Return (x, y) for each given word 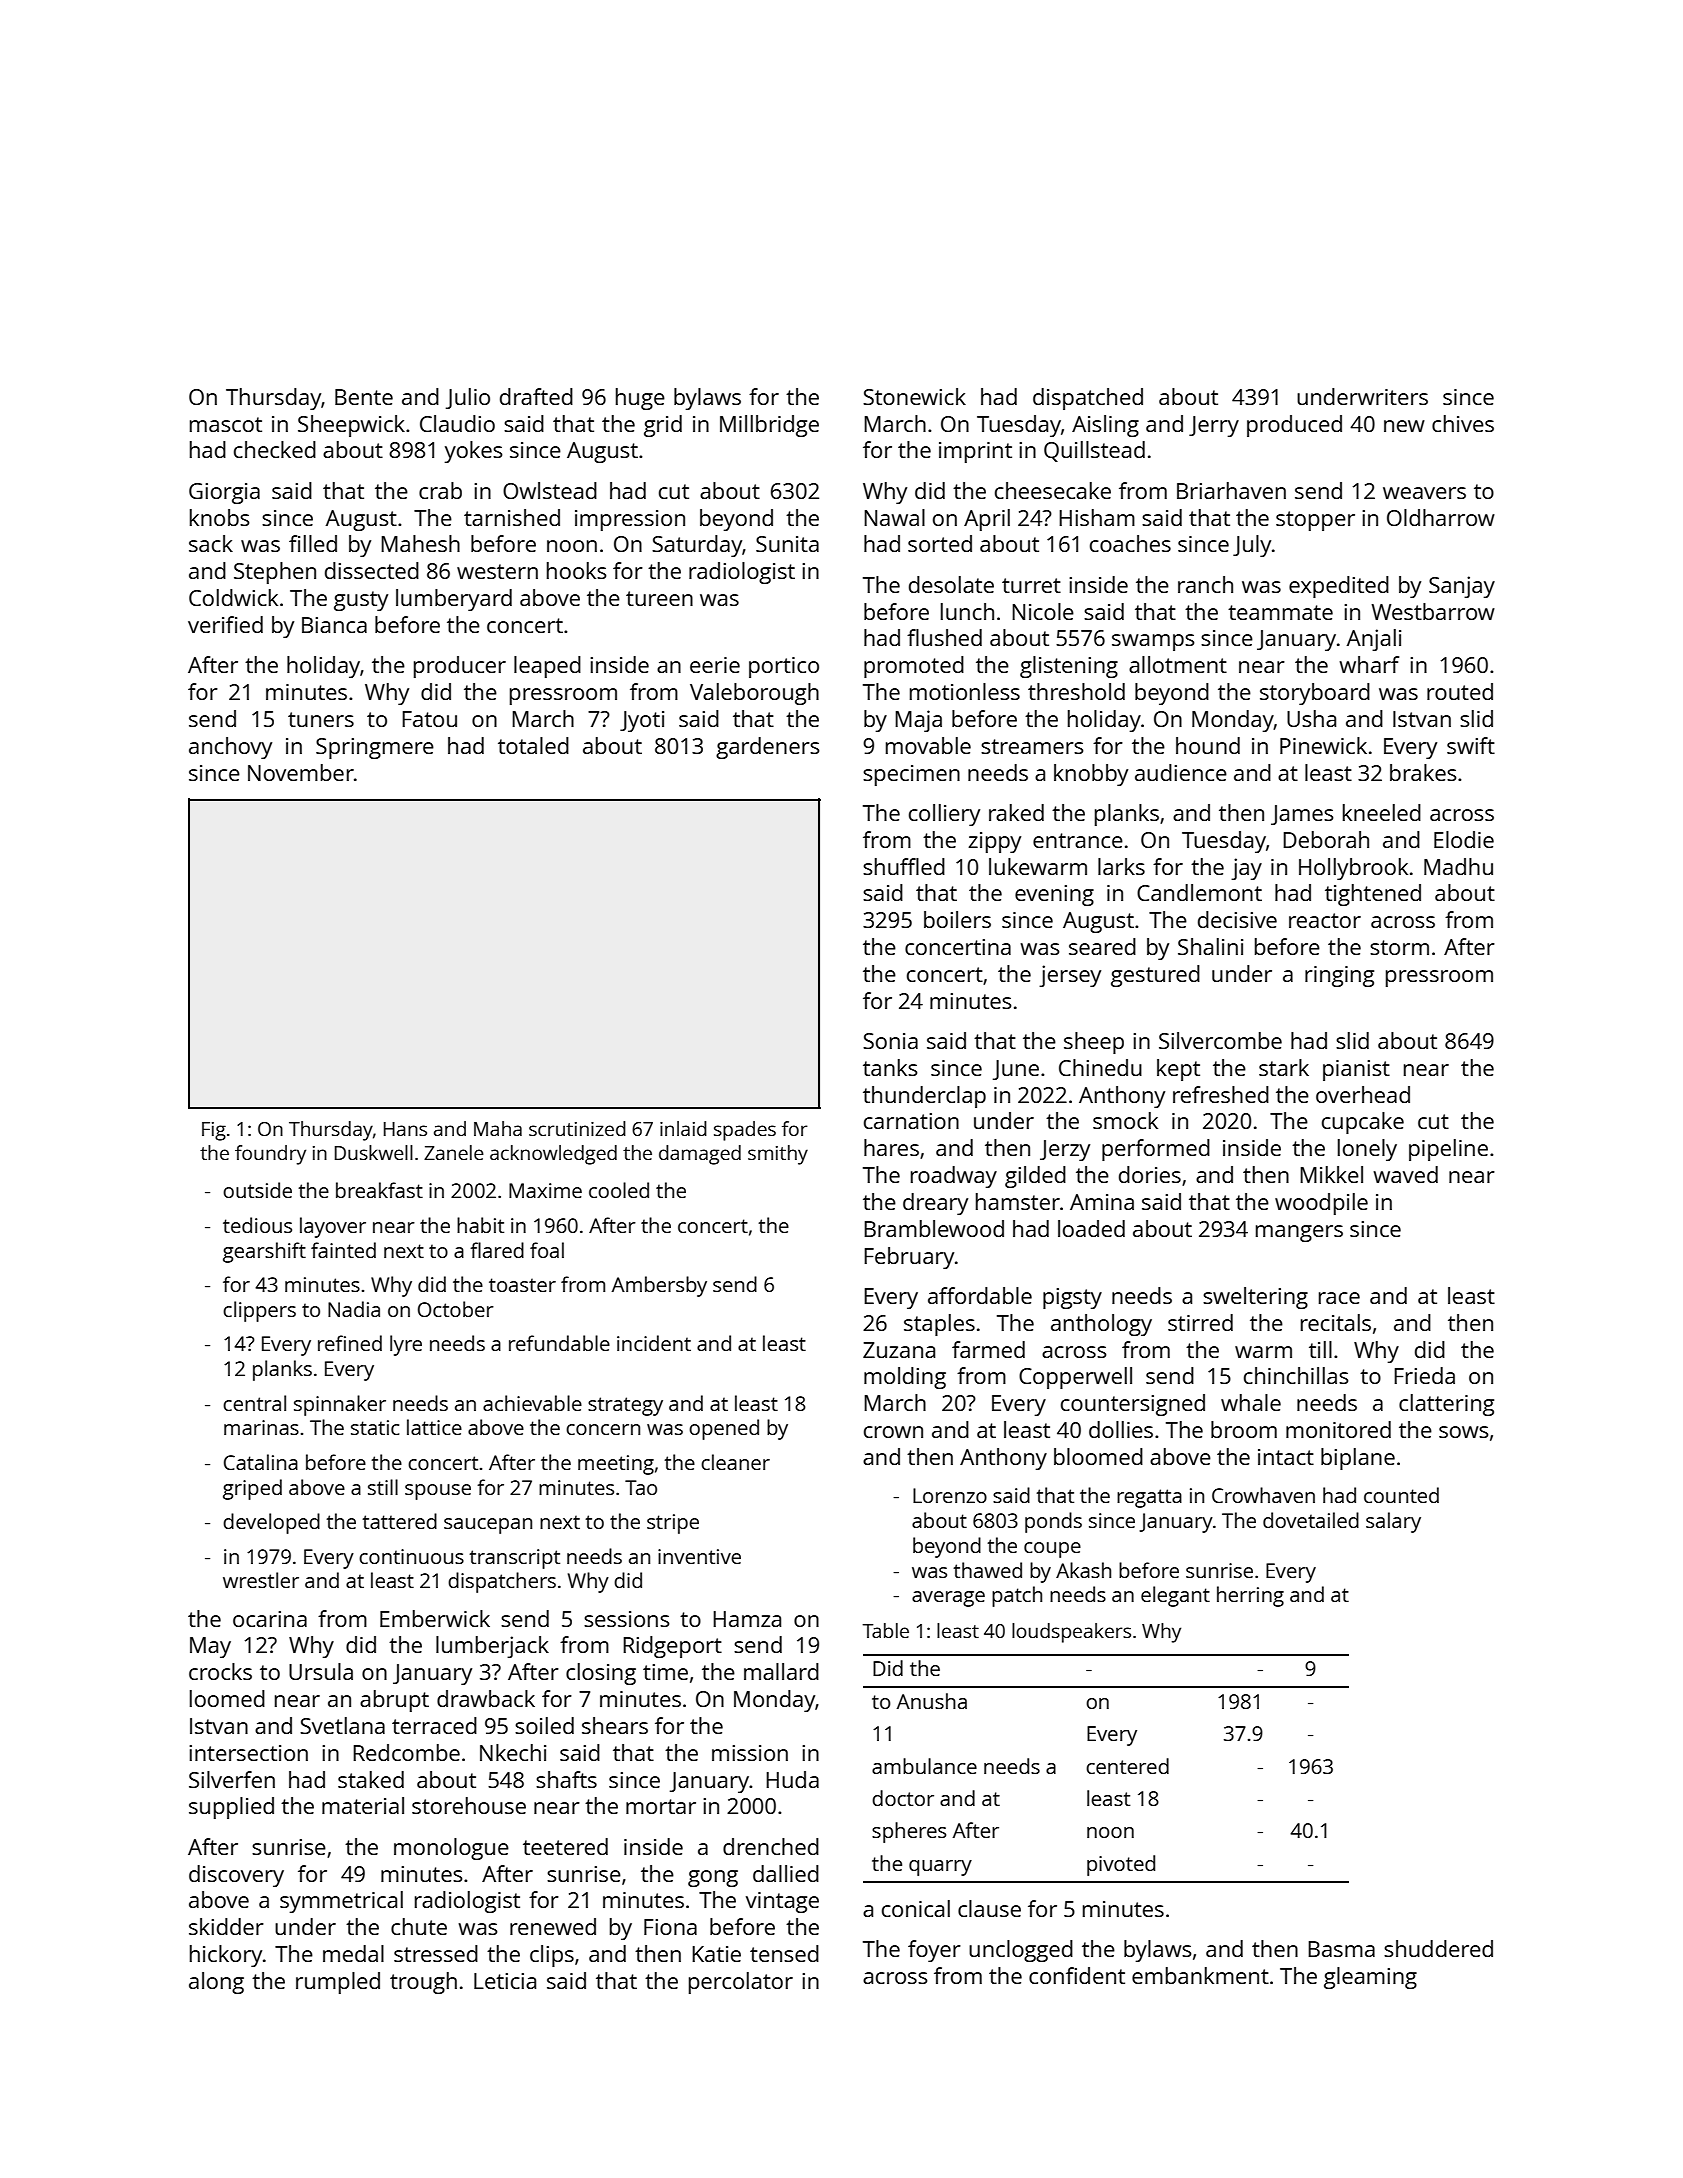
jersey (1070, 976)
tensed (784, 1953)
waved (1405, 1174)
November (301, 772)
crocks (220, 1671)
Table (886, 1630)
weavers (1424, 493)
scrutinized (577, 1128)
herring (1250, 1596)
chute (419, 1926)
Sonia (890, 1041)
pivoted (1121, 1865)
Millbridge (769, 426)
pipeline (1448, 1150)
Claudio (457, 423)
